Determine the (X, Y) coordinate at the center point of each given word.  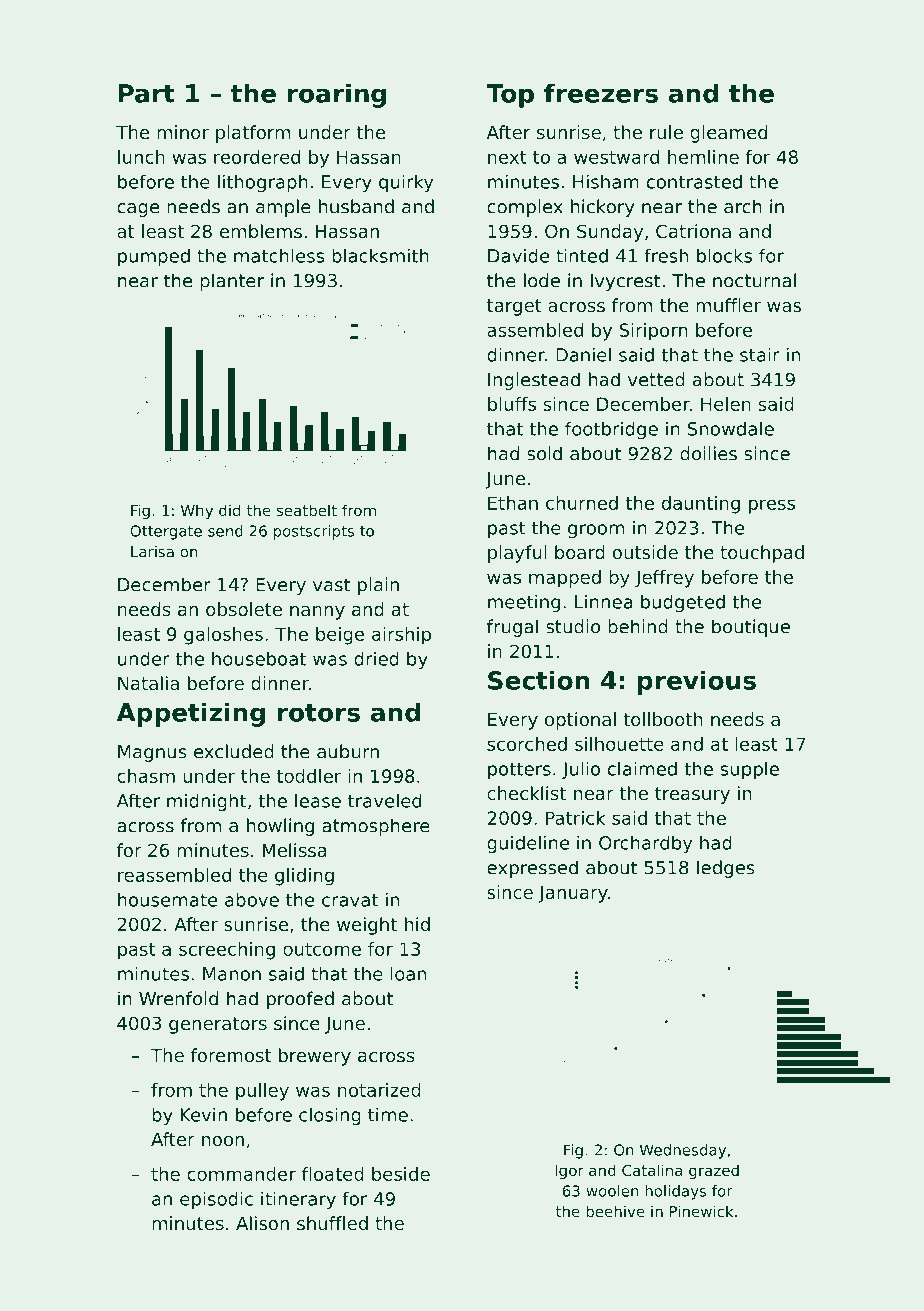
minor (183, 132)
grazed (714, 1171)
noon (223, 1141)
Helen (726, 404)
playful (517, 554)
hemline (703, 157)
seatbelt (307, 510)
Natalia (148, 683)
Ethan (513, 503)
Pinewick (701, 1211)
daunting (701, 505)
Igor (569, 1172)
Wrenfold (178, 998)
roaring (337, 95)
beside (401, 1174)
